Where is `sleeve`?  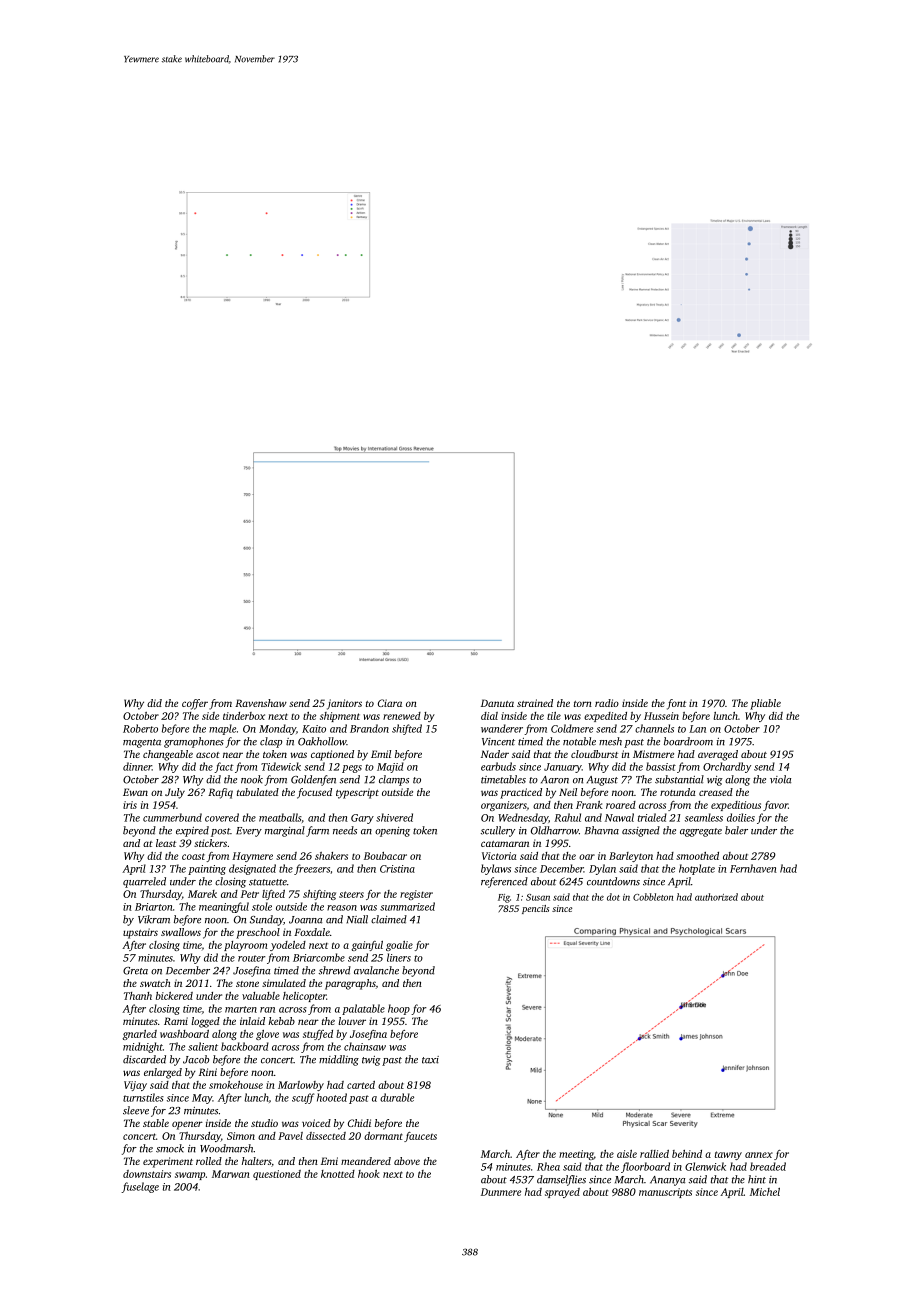
sleeve is located at coordinates (136, 1110).
